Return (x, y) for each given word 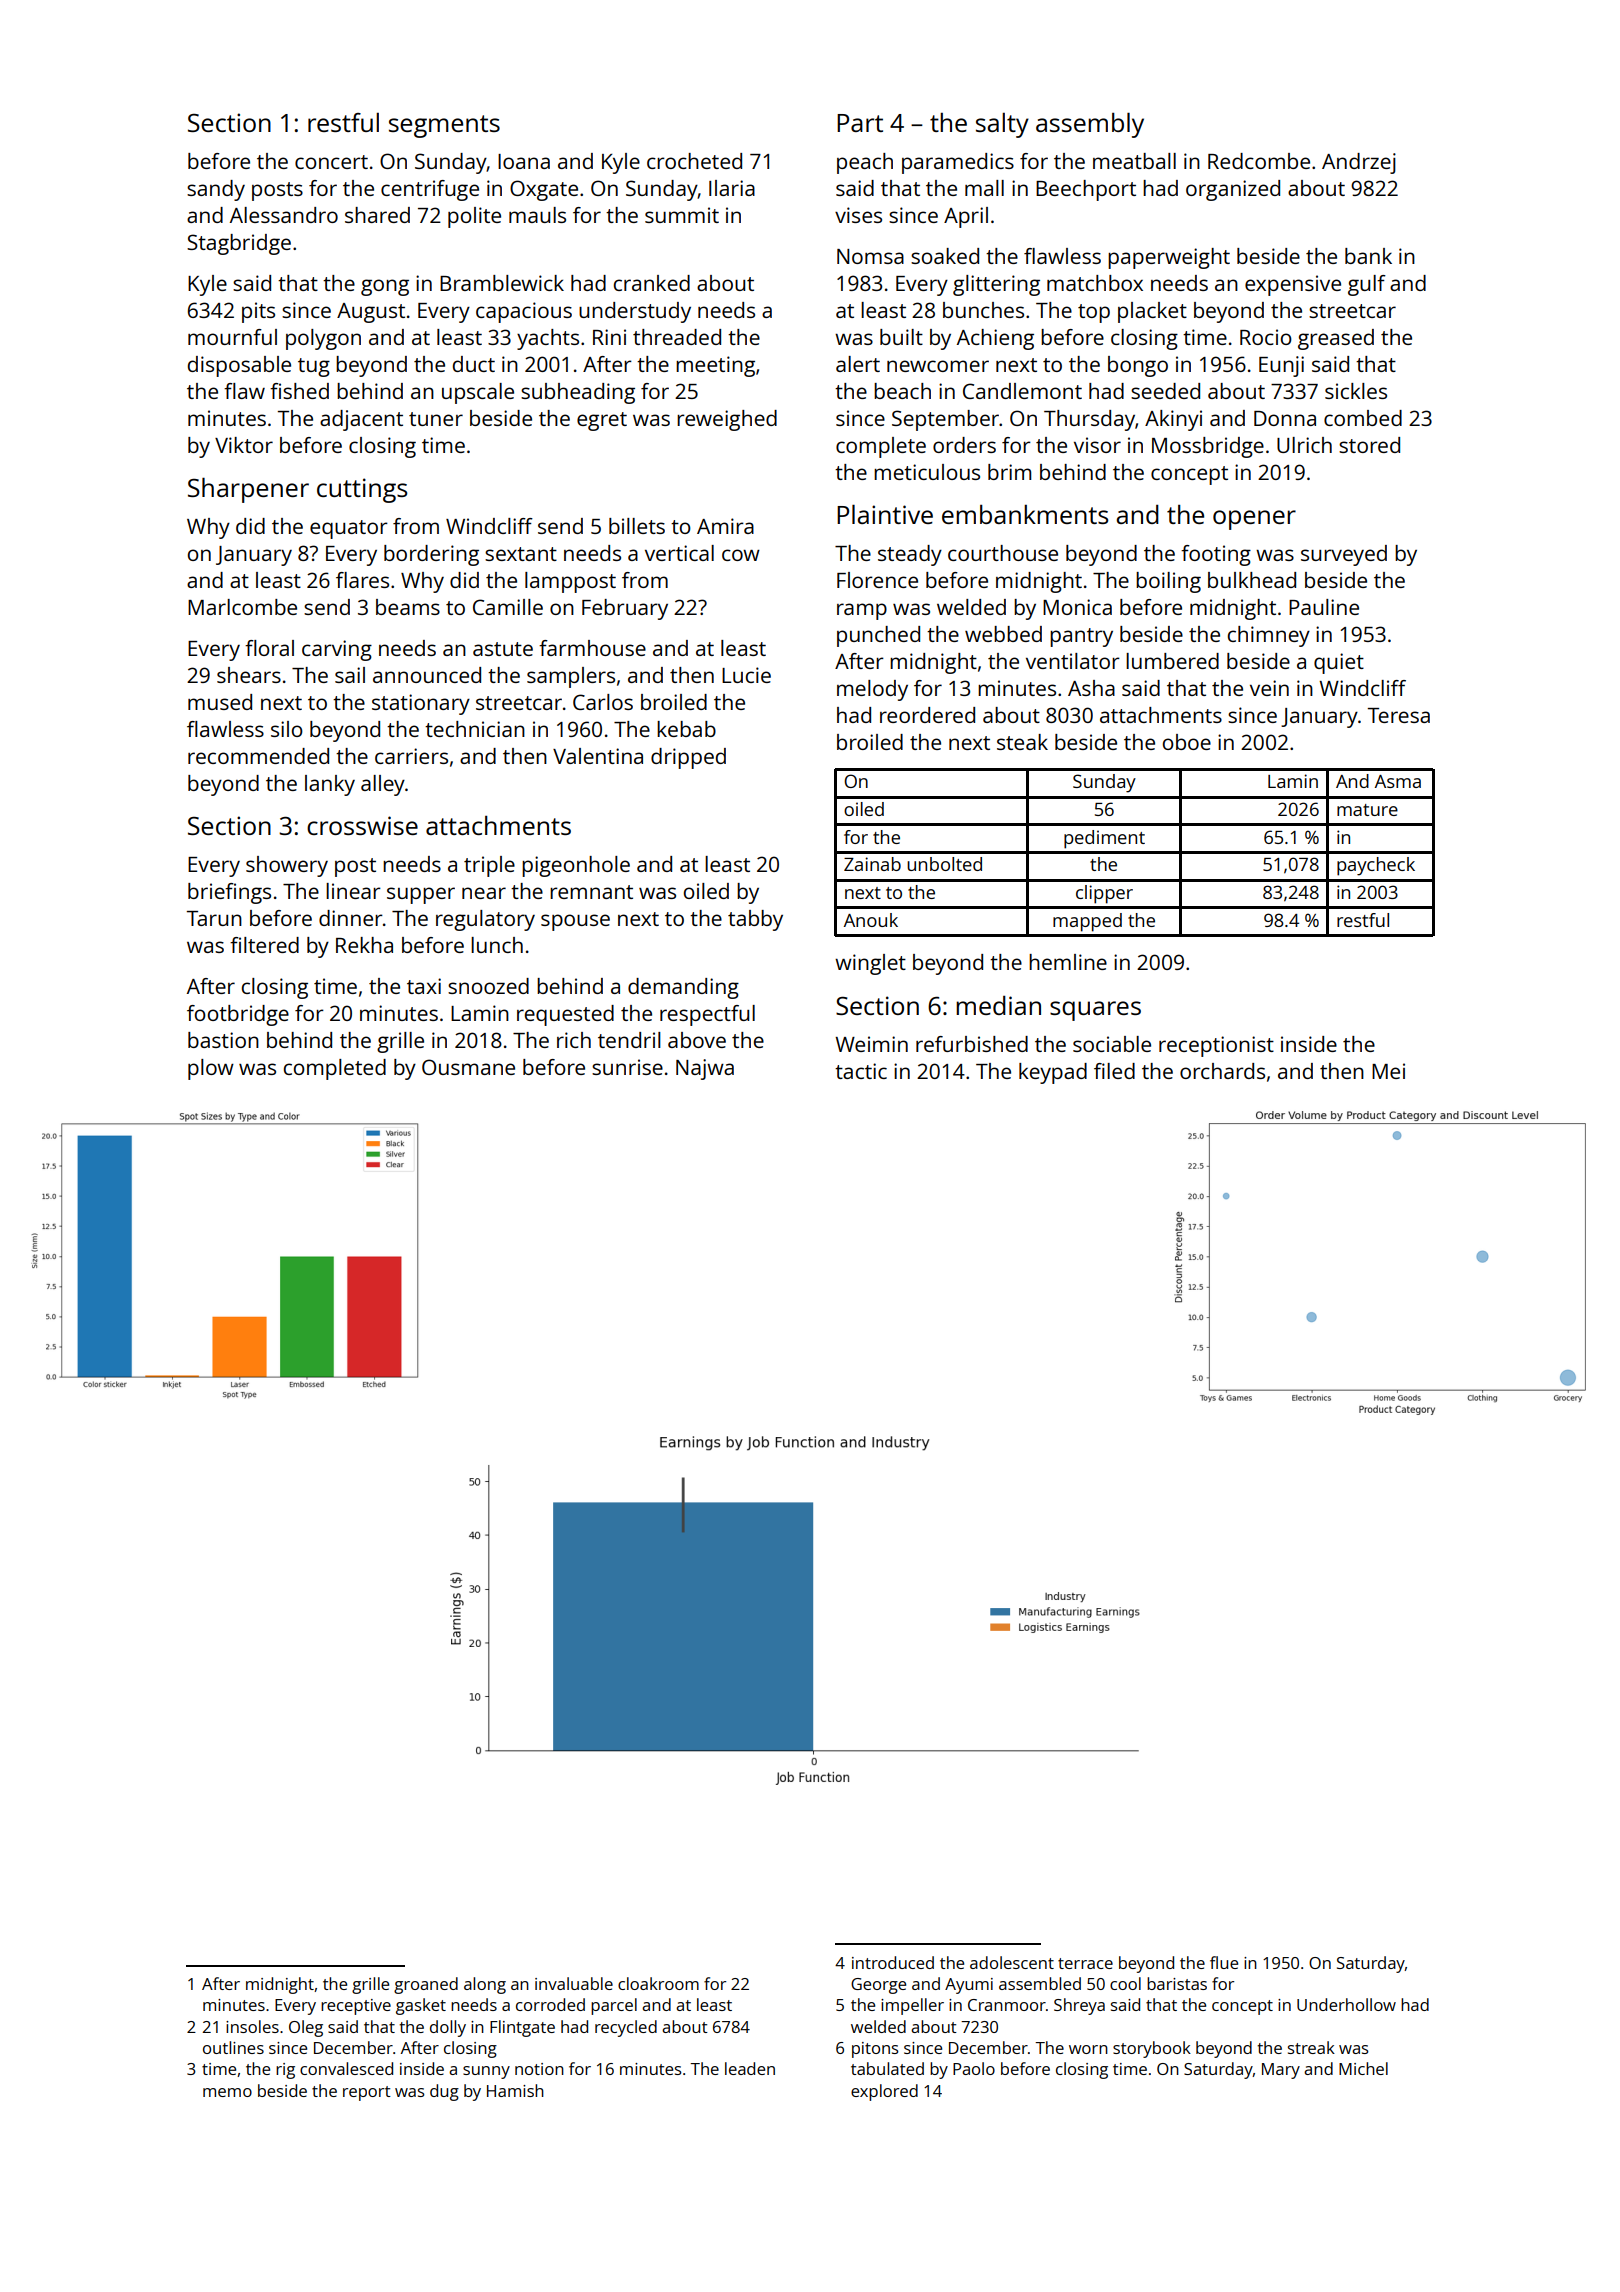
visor (1097, 445)
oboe (1187, 742)
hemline (1068, 962)
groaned (426, 1985)
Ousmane (468, 1067)
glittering (996, 285)
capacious (524, 312)
